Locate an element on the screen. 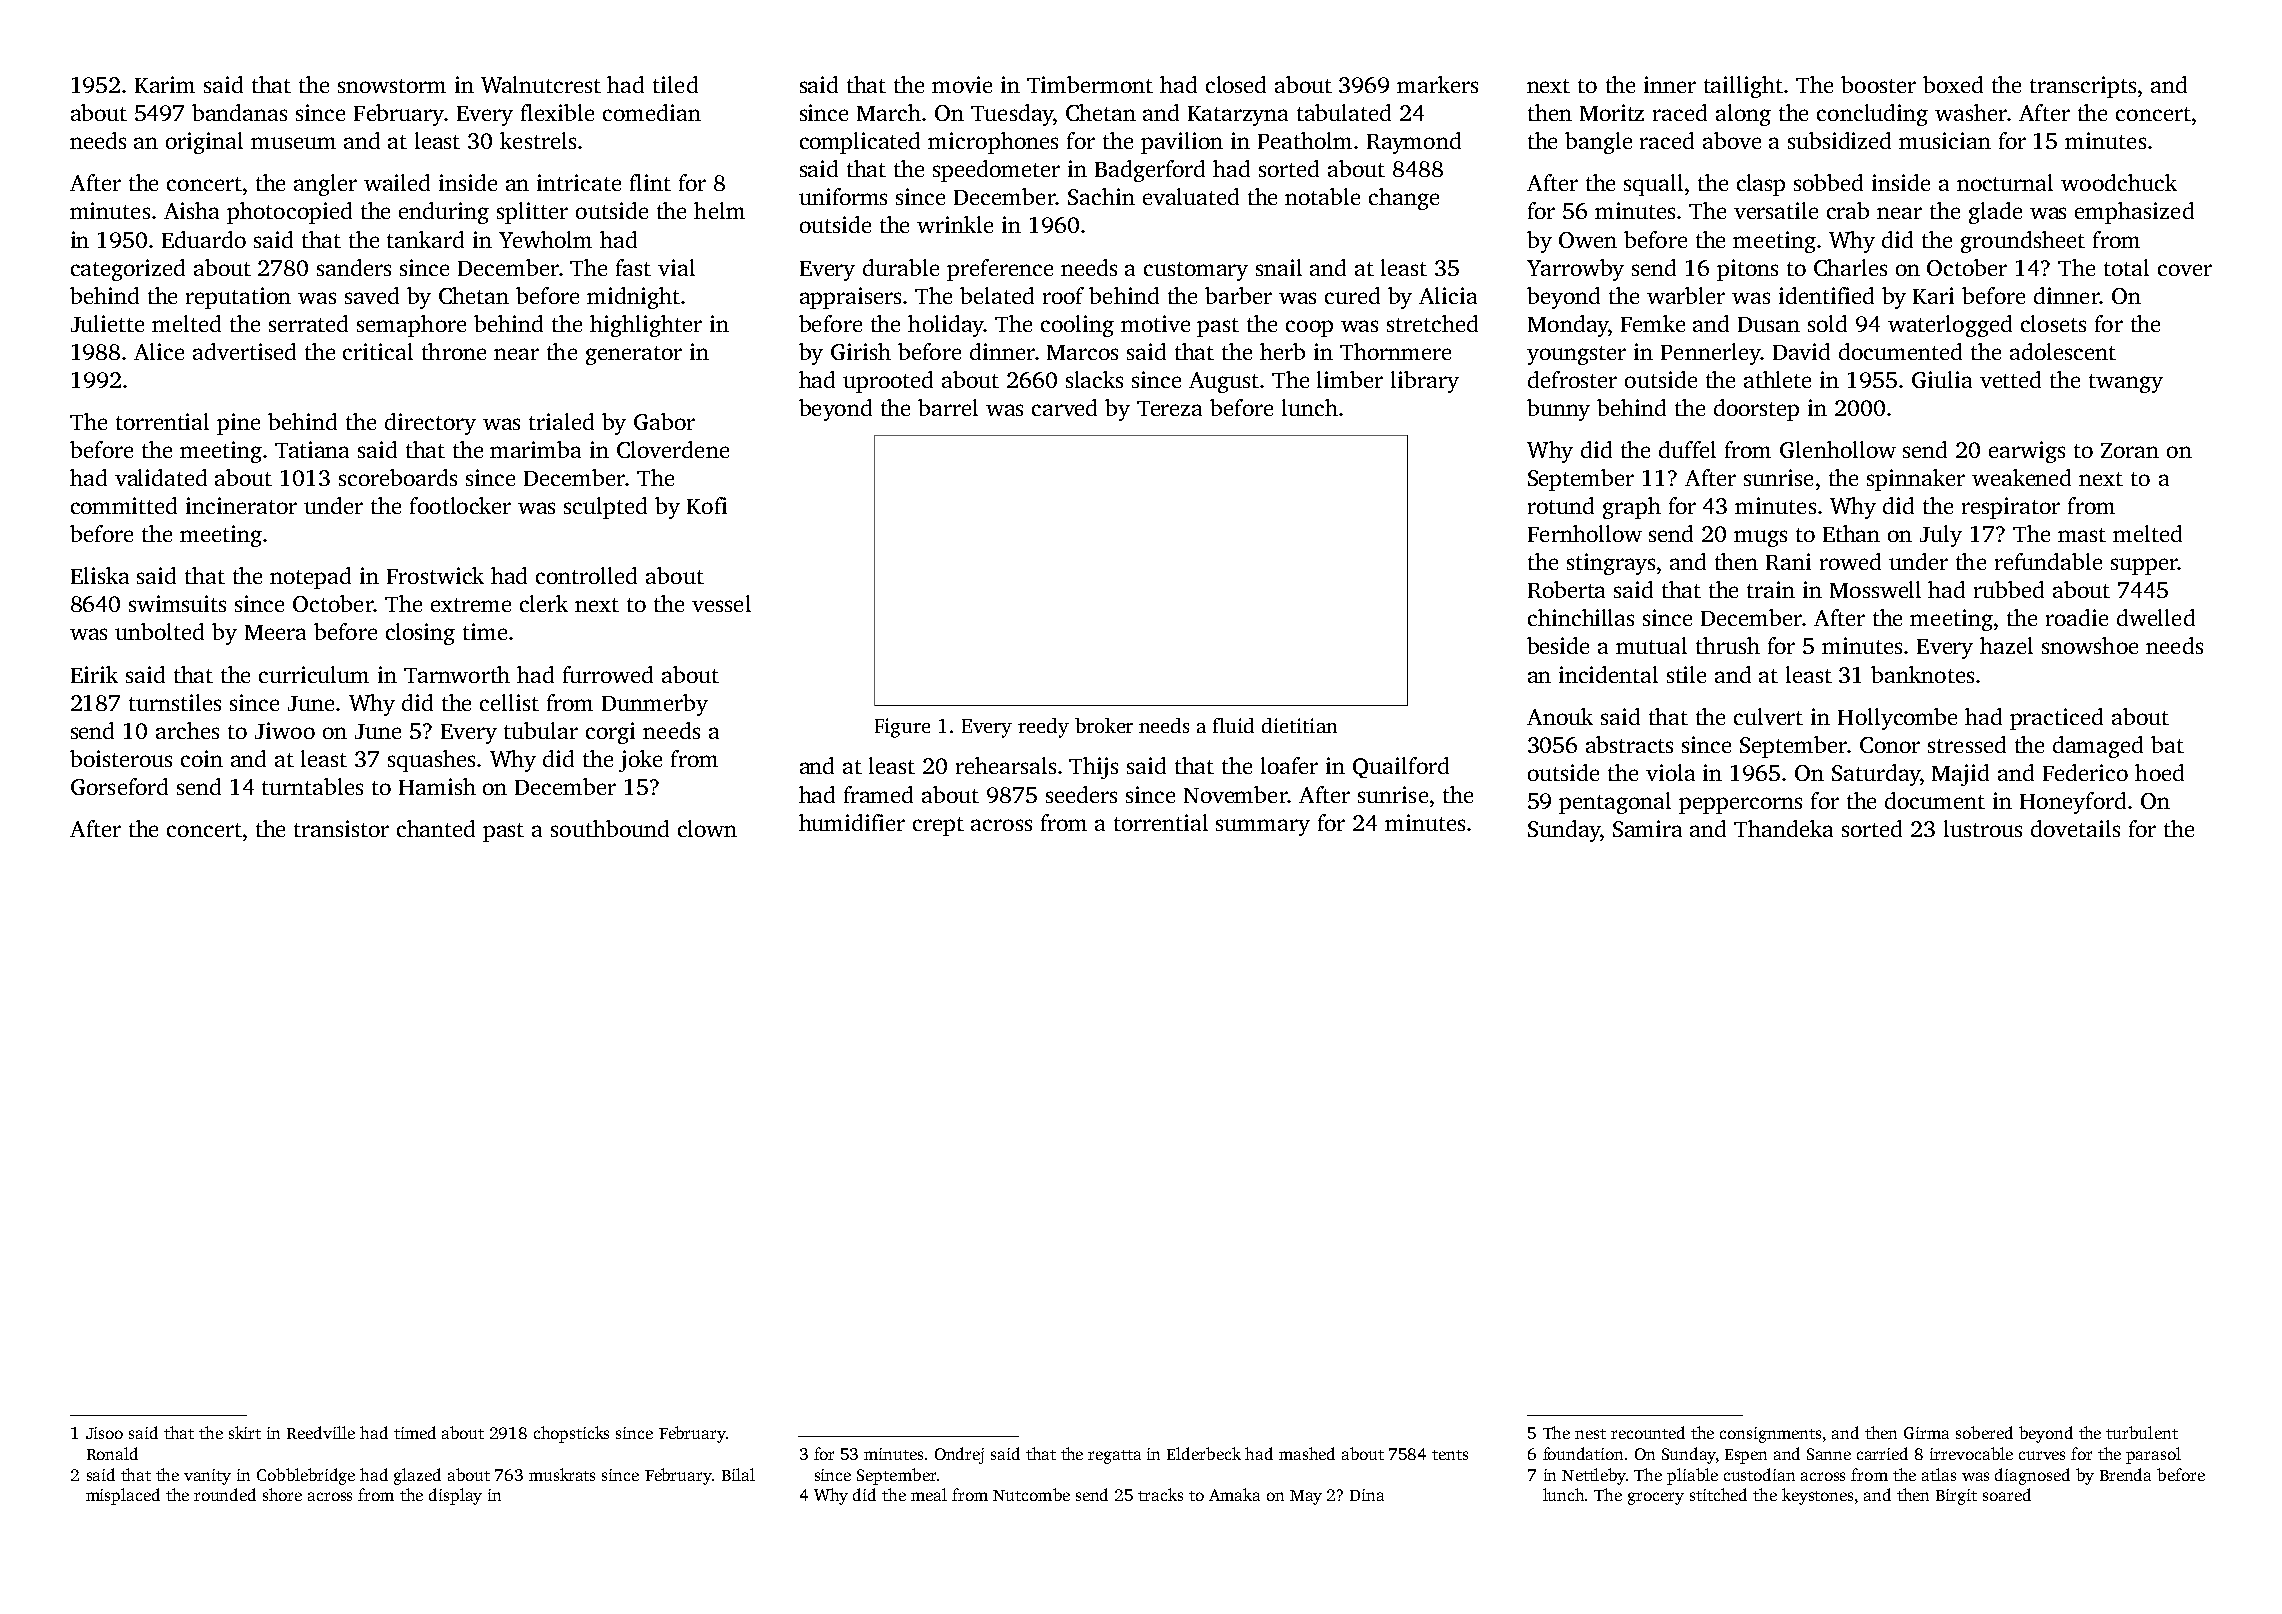  dovetails is located at coordinates (2075, 828).
